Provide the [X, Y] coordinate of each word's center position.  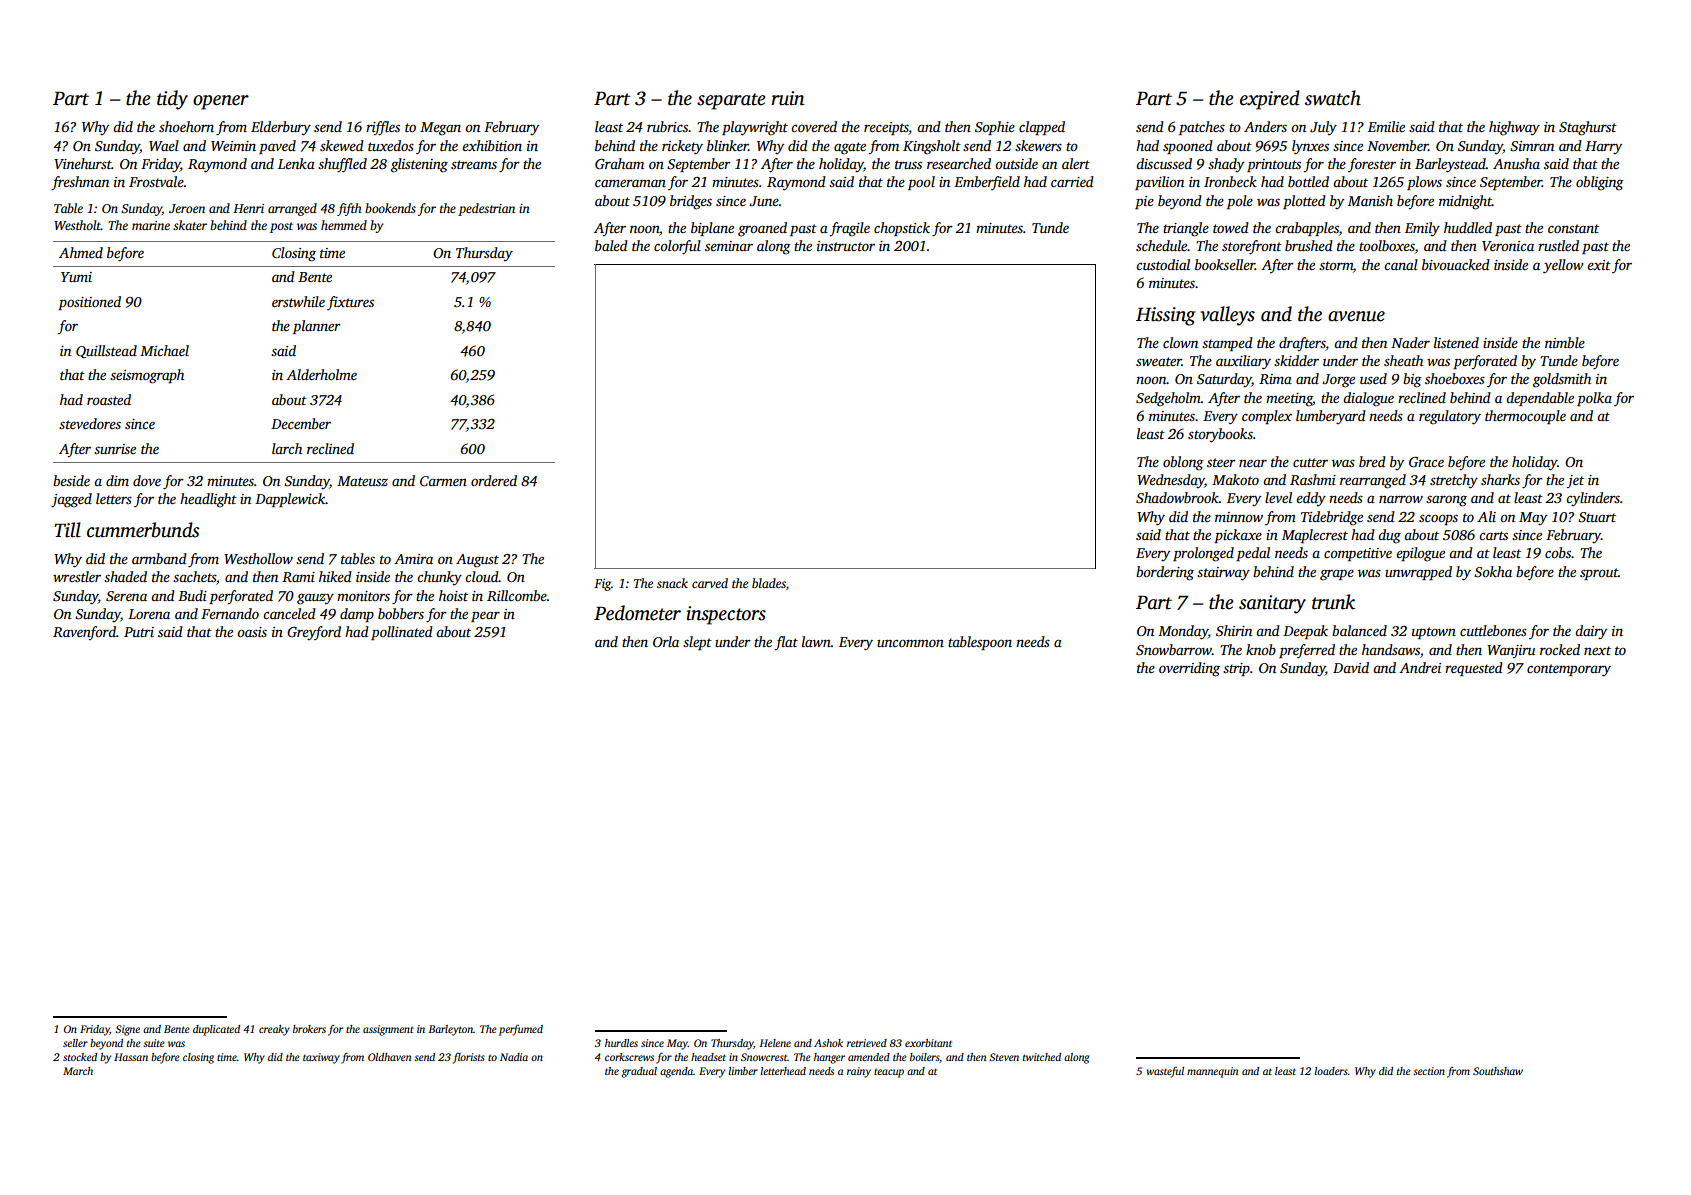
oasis [252, 632]
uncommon [910, 643]
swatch [1333, 98]
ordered [494, 480]
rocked [1560, 649]
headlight [208, 500]
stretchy [1454, 481]
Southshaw [1498, 1071]
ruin [788, 98]
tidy [172, 100]
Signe [127, 1030]
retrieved [867, 1043]
